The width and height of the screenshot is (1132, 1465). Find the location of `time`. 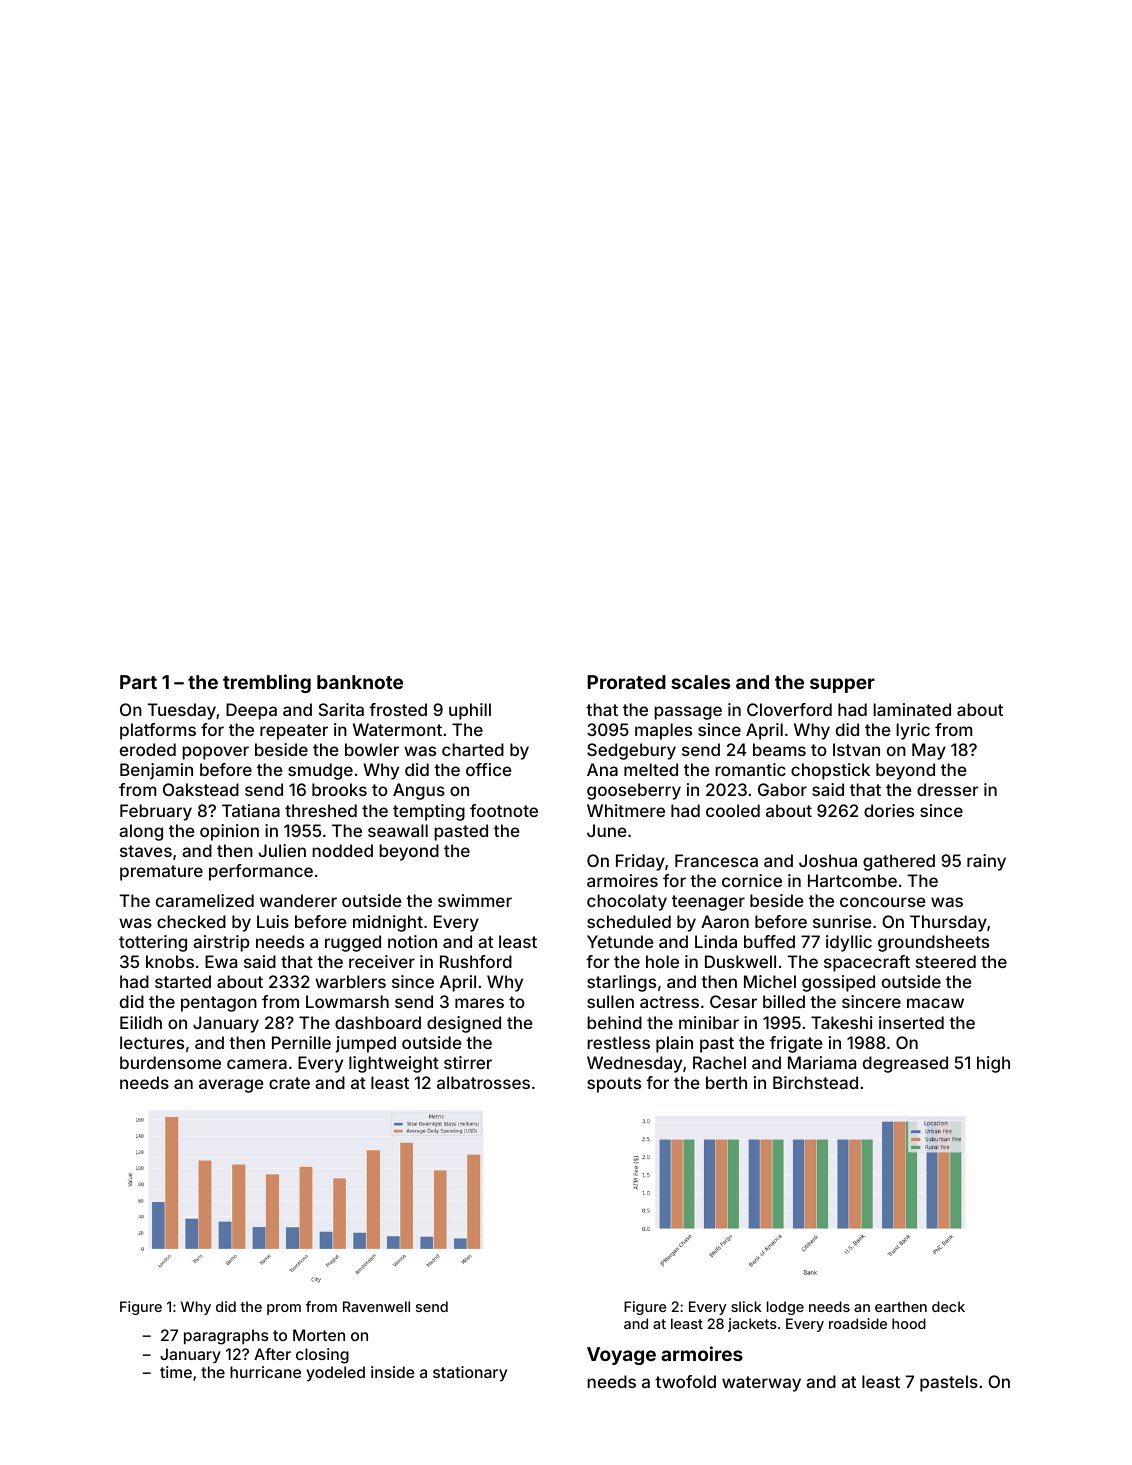

time is located at coordinates (176, 1372).
